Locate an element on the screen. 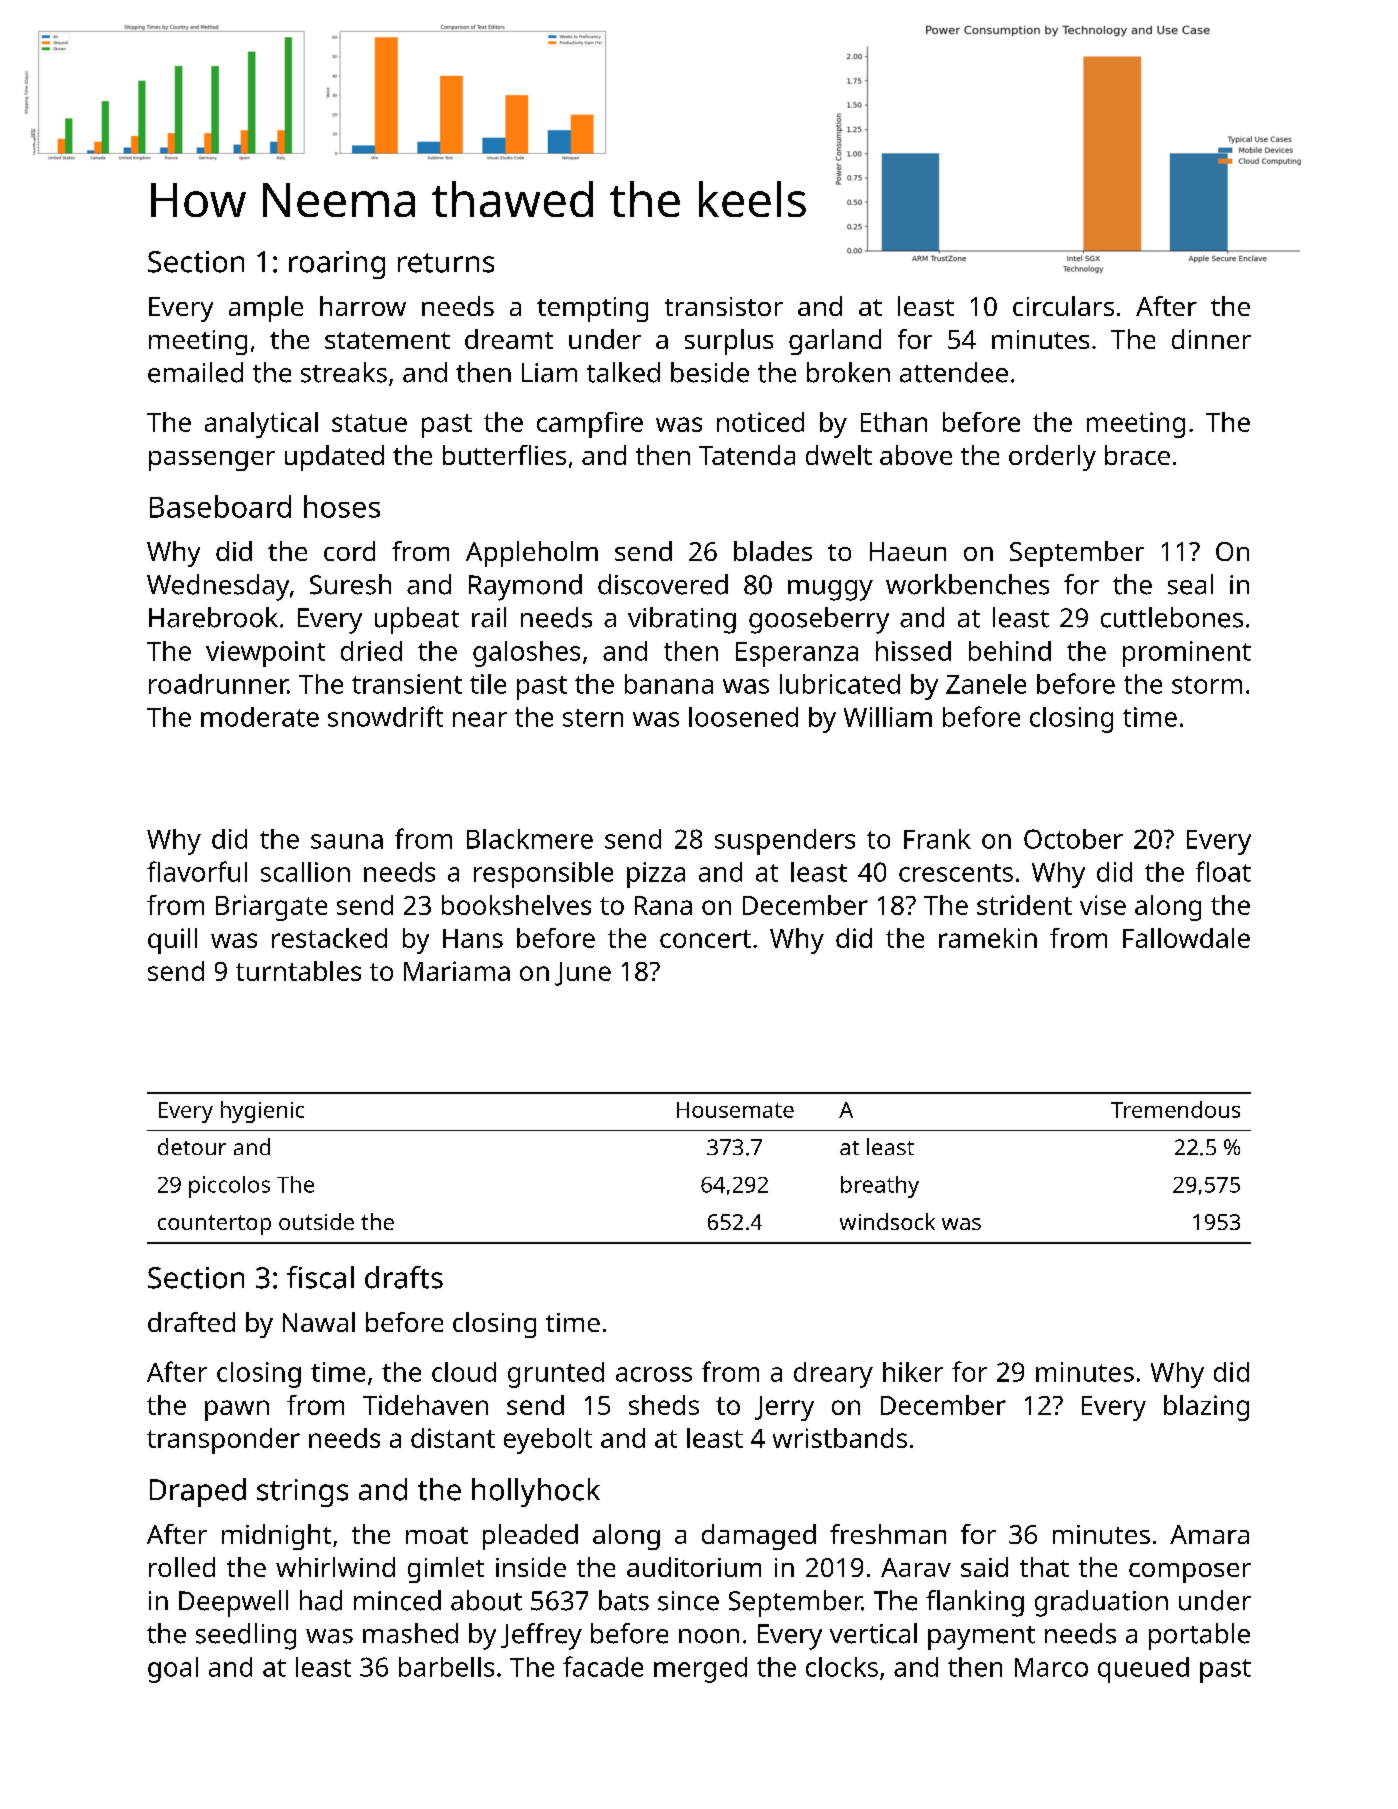 The height and width of the screenshot is (1809, 1398). clocks is located at coordinates (842, 1667).
